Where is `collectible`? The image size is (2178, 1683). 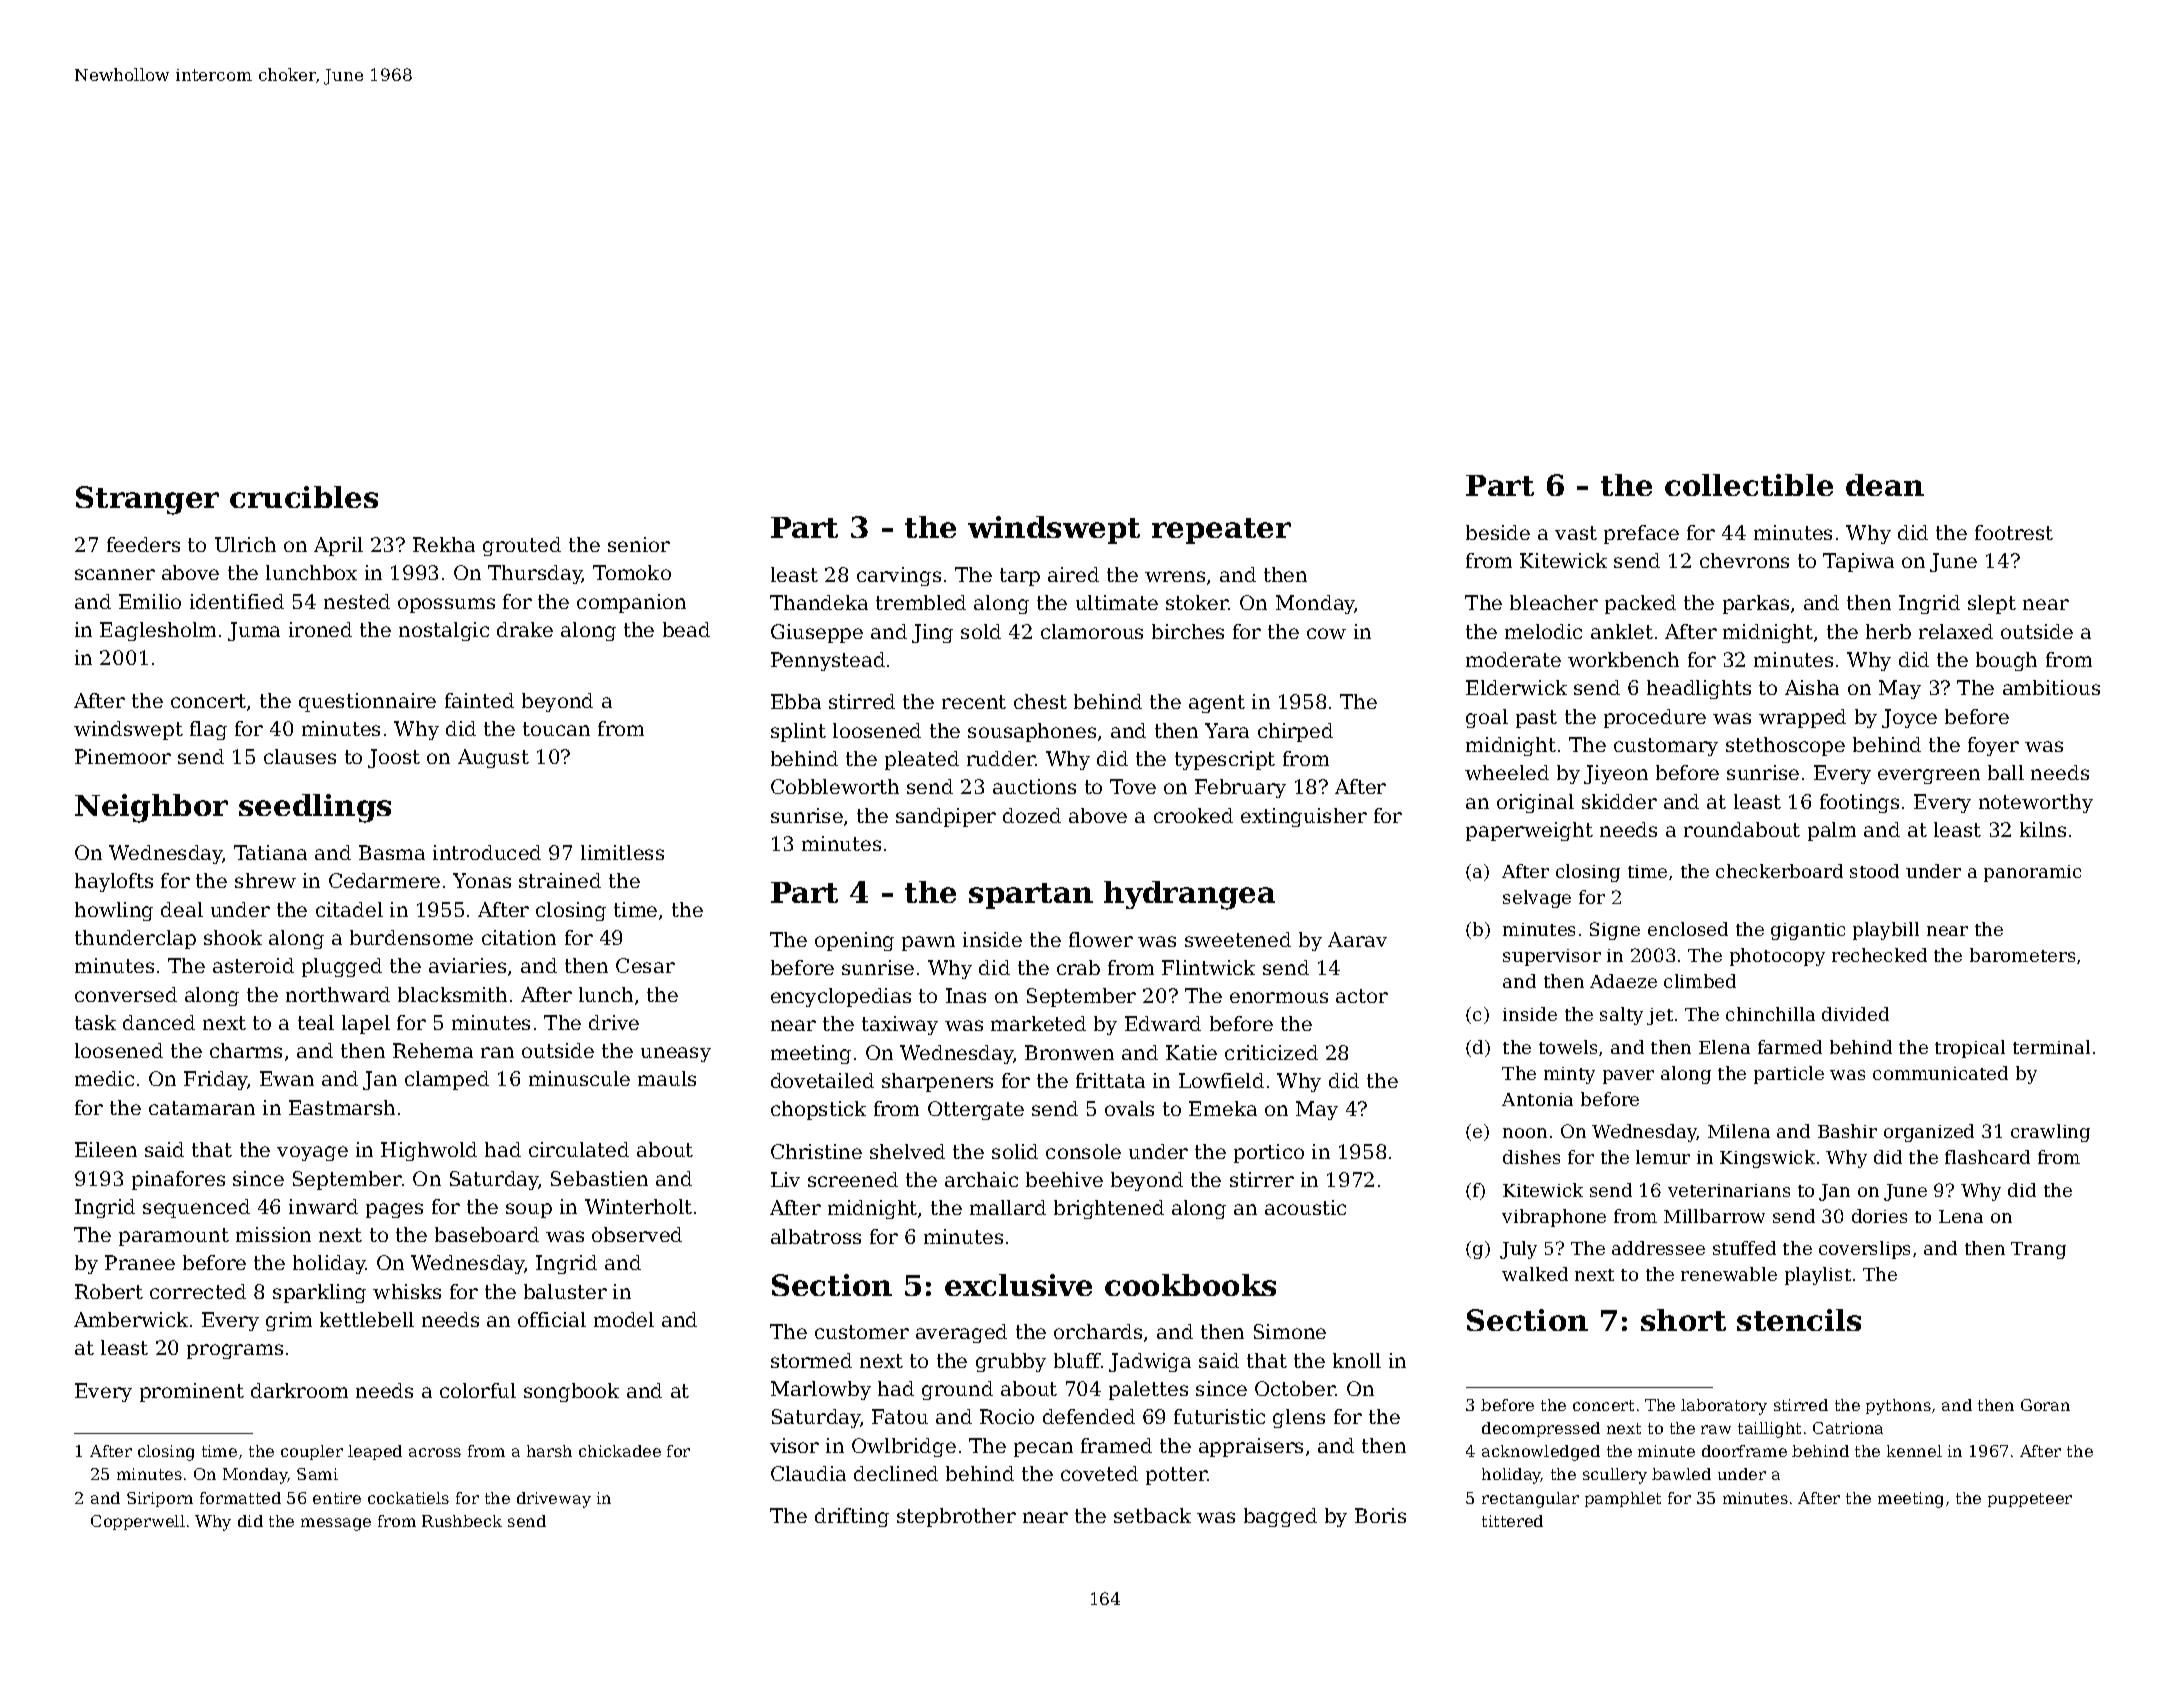
collectible is located at coordinates (1749, 485).
